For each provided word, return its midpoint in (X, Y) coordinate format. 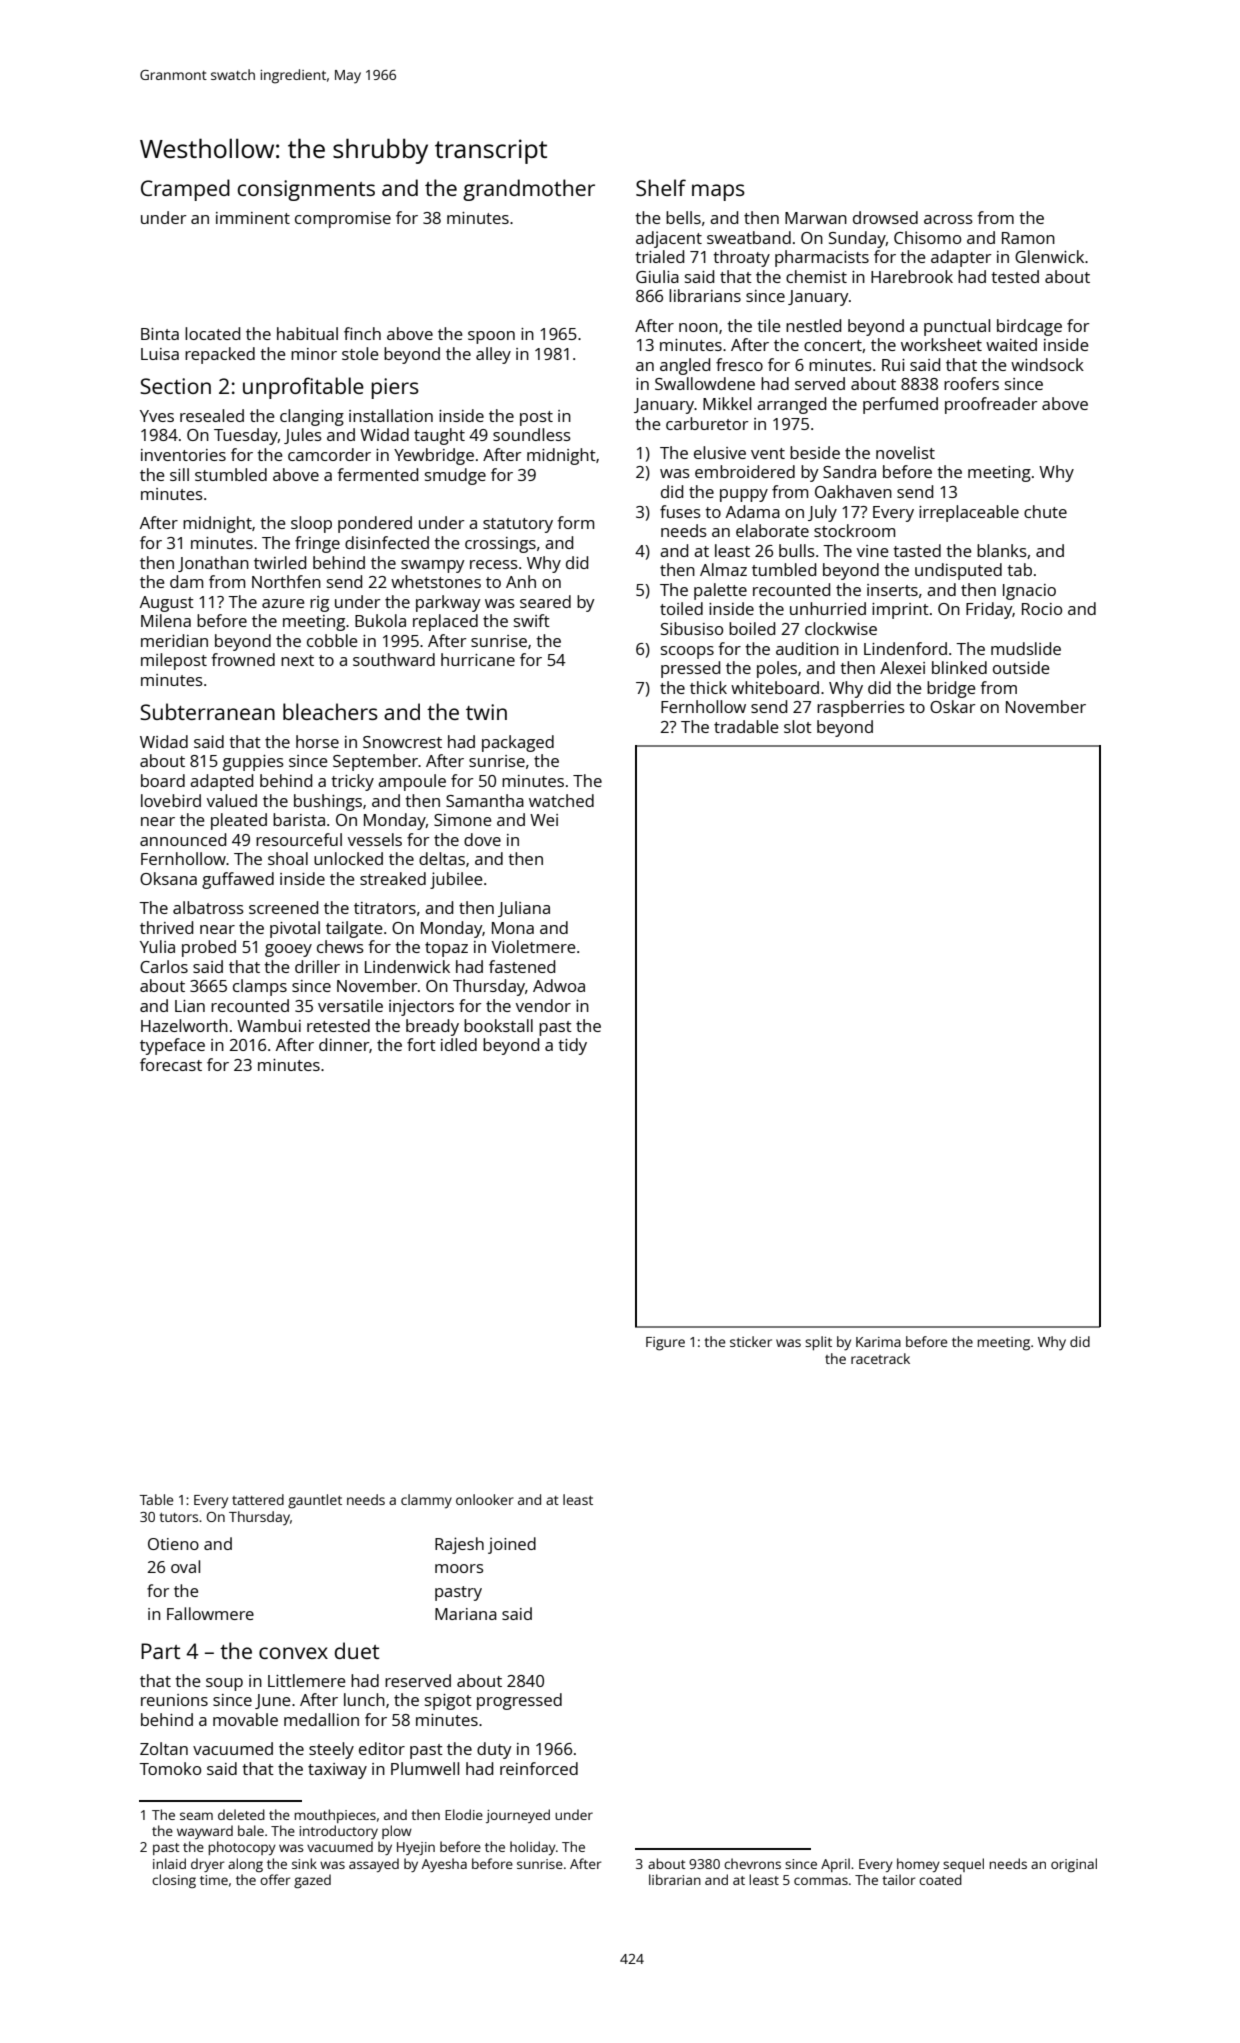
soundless (532, 434)
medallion (321, 1719)
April (835, 1865)
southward (394, 659)
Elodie (464, 1814)
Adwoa (559, 985)
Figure (665, 1344)
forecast (171, 1064)
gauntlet (315, 1501)
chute (1045, 511)
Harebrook (912, 276)
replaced (445, 622)
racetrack (880, 1358)
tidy (572, 1046)
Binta (160, 334)
